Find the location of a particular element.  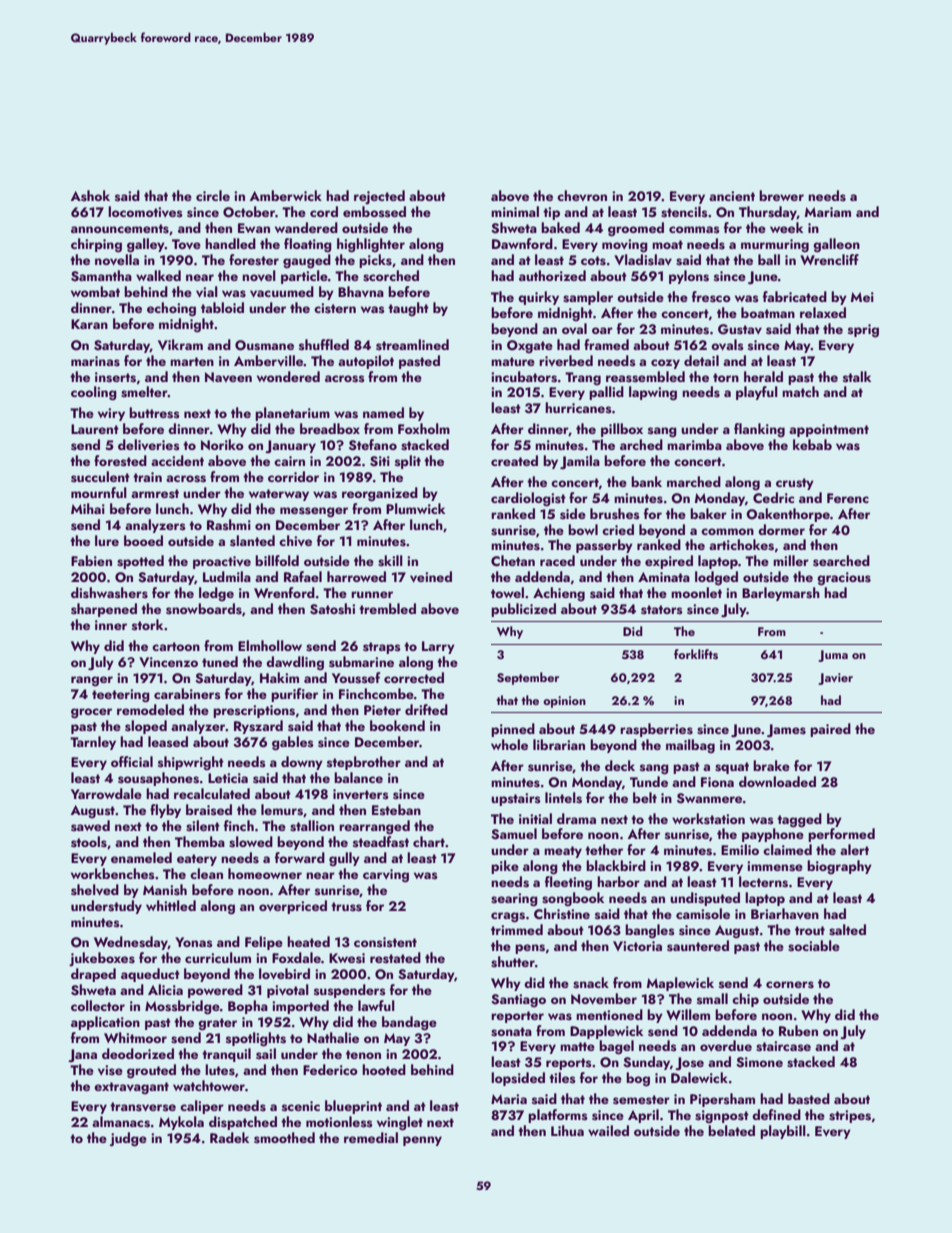

chirping is located at coordinates (96, 245).
